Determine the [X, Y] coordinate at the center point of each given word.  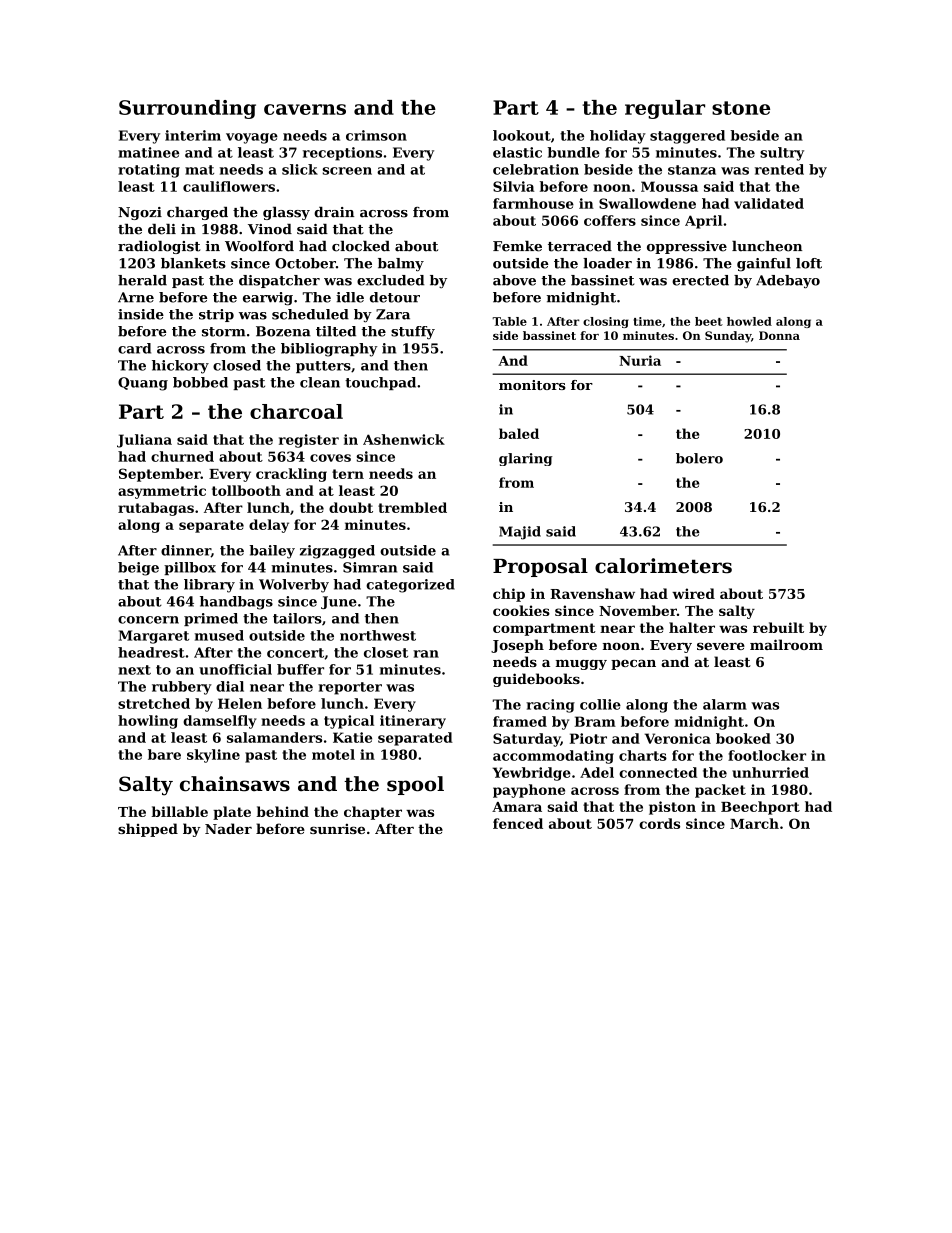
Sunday [728, 337]
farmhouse [533, 203]
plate [232, 813]
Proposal [540, 567]
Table [509, 321]
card [134, 348]
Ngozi [140, 213]
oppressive [687, 247]
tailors [297, 618]
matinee [148, 152]
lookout [522, 135]
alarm [725, 704]
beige [138, 569]
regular [665, 109]
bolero [699, 458]
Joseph [517, 646]
